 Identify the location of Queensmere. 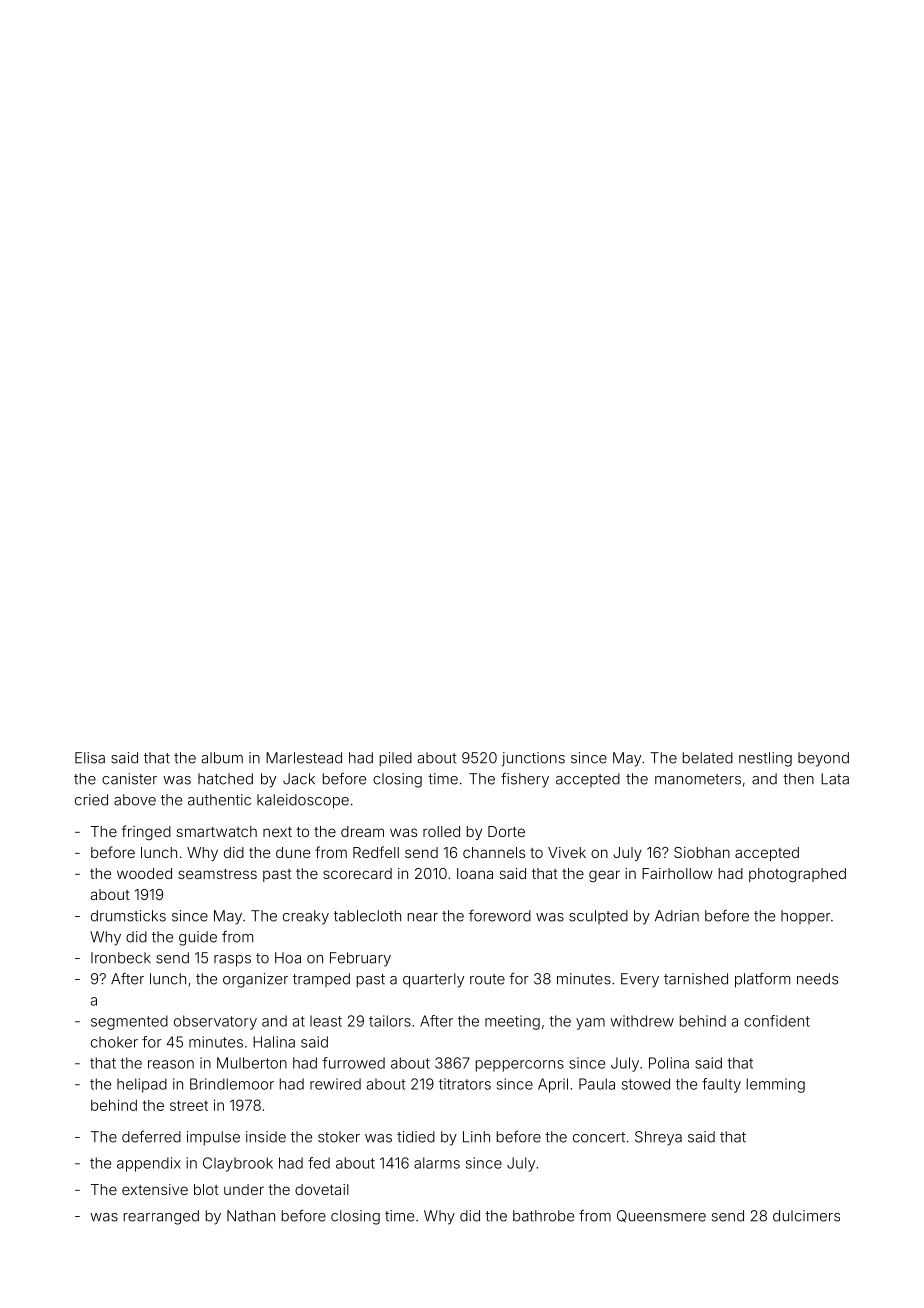
(661, 1216).
